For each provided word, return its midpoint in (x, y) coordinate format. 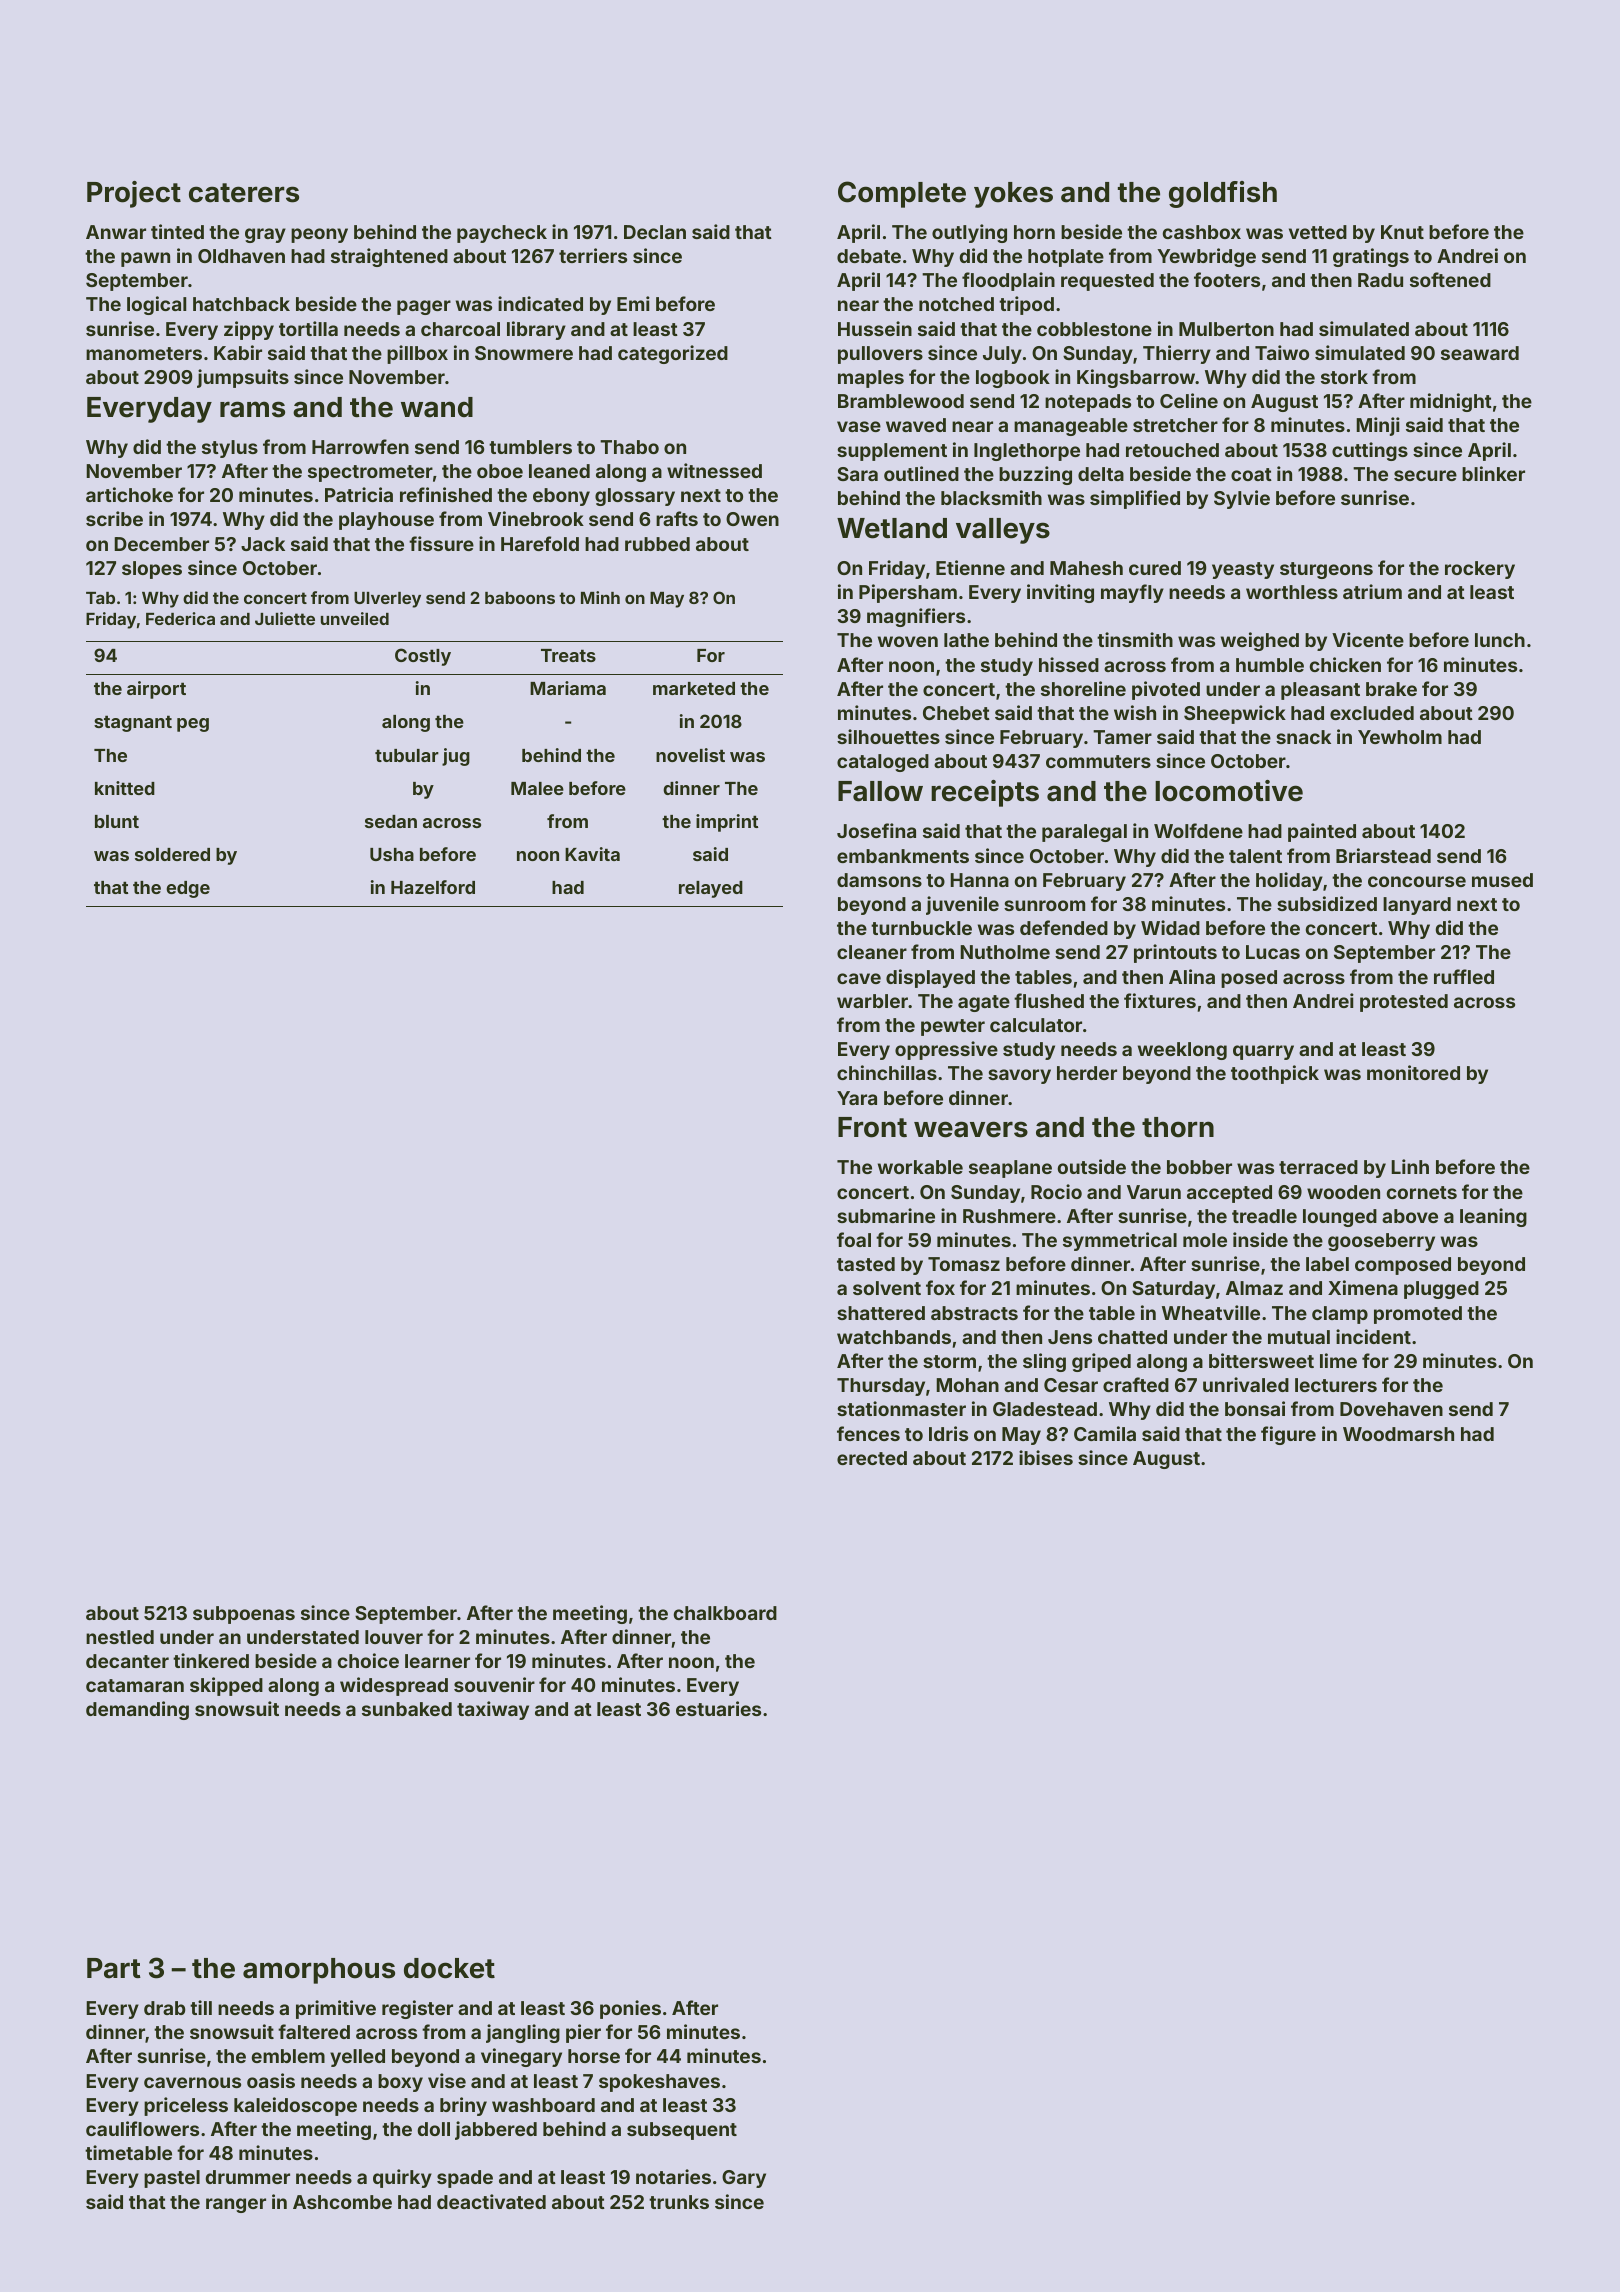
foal (854, 1239)
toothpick (1275, 1074)
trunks (679, 2202)
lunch (1500, 640)
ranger (236, 2205)
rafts (677, 518)
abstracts (974, 1313)
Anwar (116, 232)
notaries (673, 2176)
